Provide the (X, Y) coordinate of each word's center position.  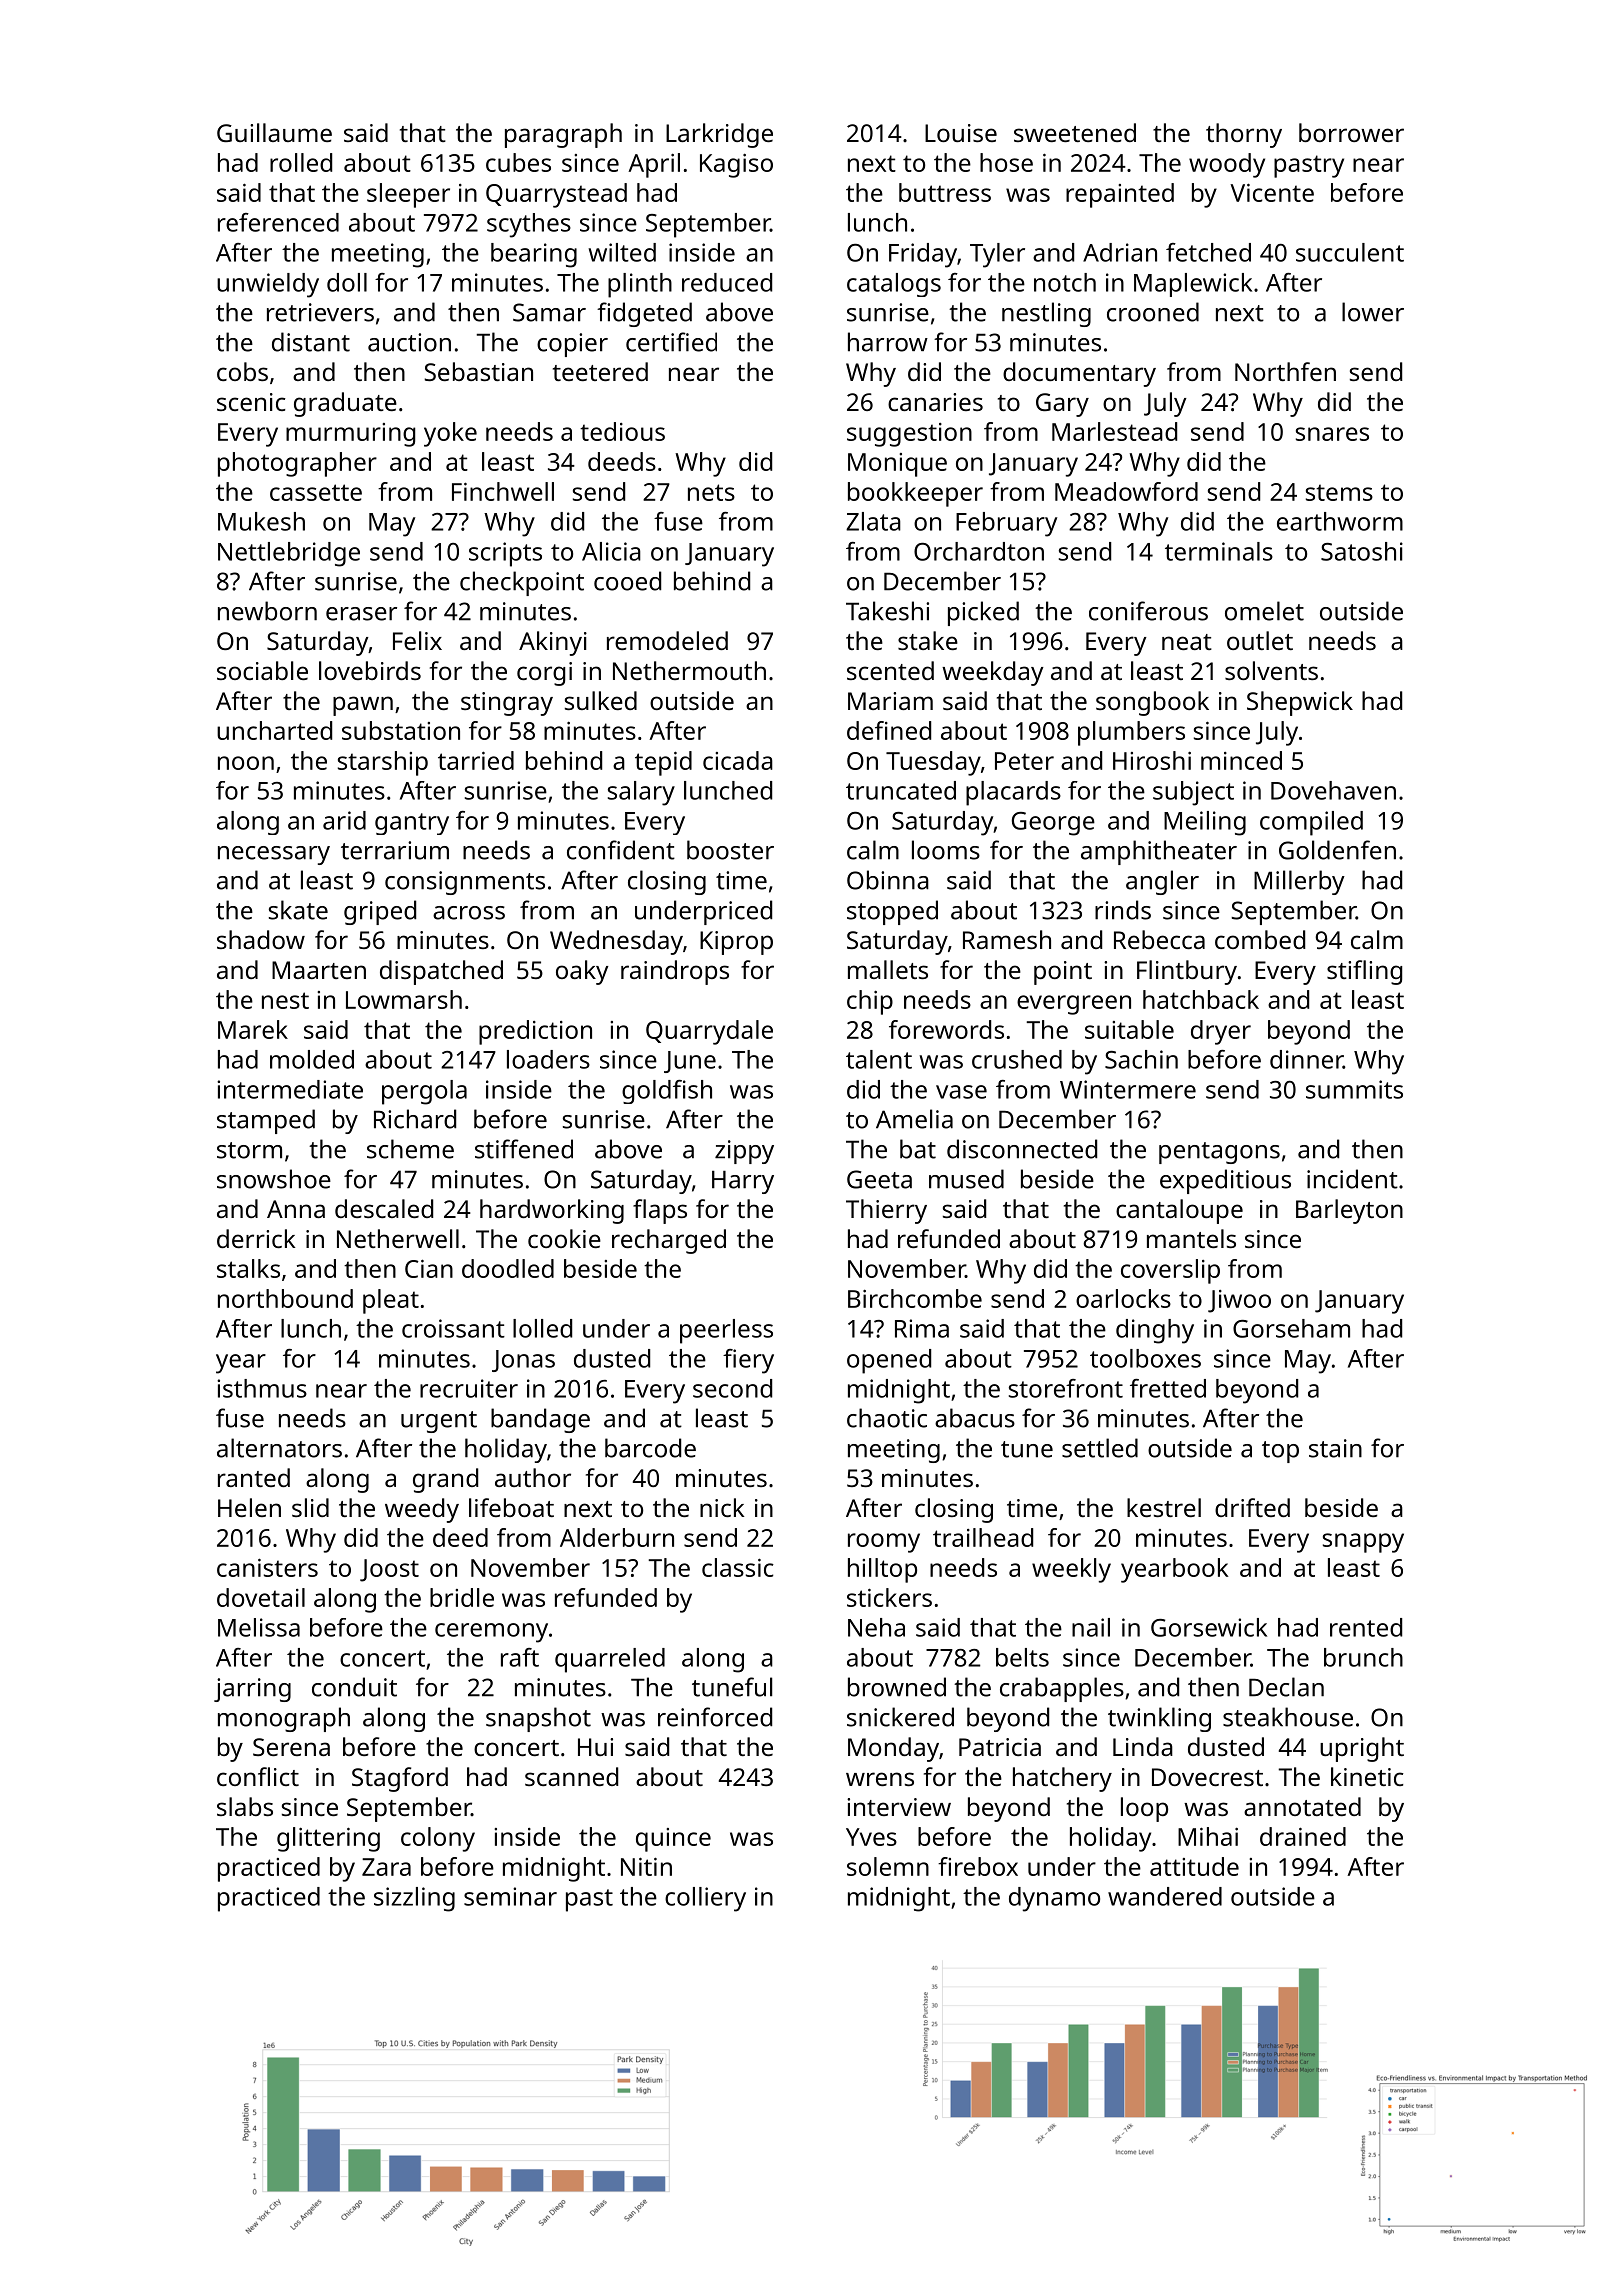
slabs (245, 1806)
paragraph (563, 135)
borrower (1351, 132)
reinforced (715, 1717)
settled (1100, 1448)
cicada (738, 760)
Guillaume (274, 132)
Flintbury (1187, 972)
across (469, 913)
